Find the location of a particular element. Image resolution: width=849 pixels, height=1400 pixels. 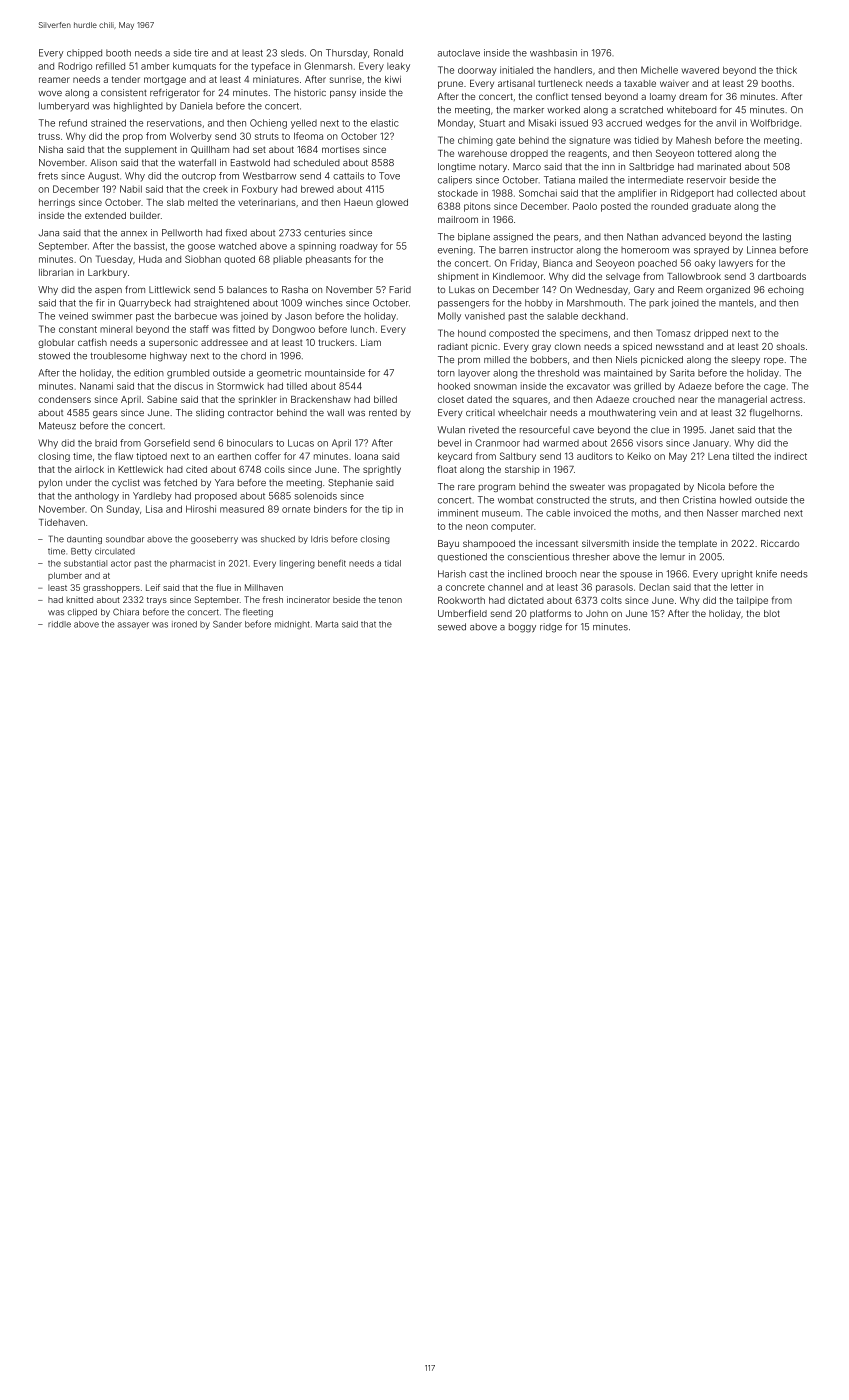

letter is located at coordinates (742, 587).
